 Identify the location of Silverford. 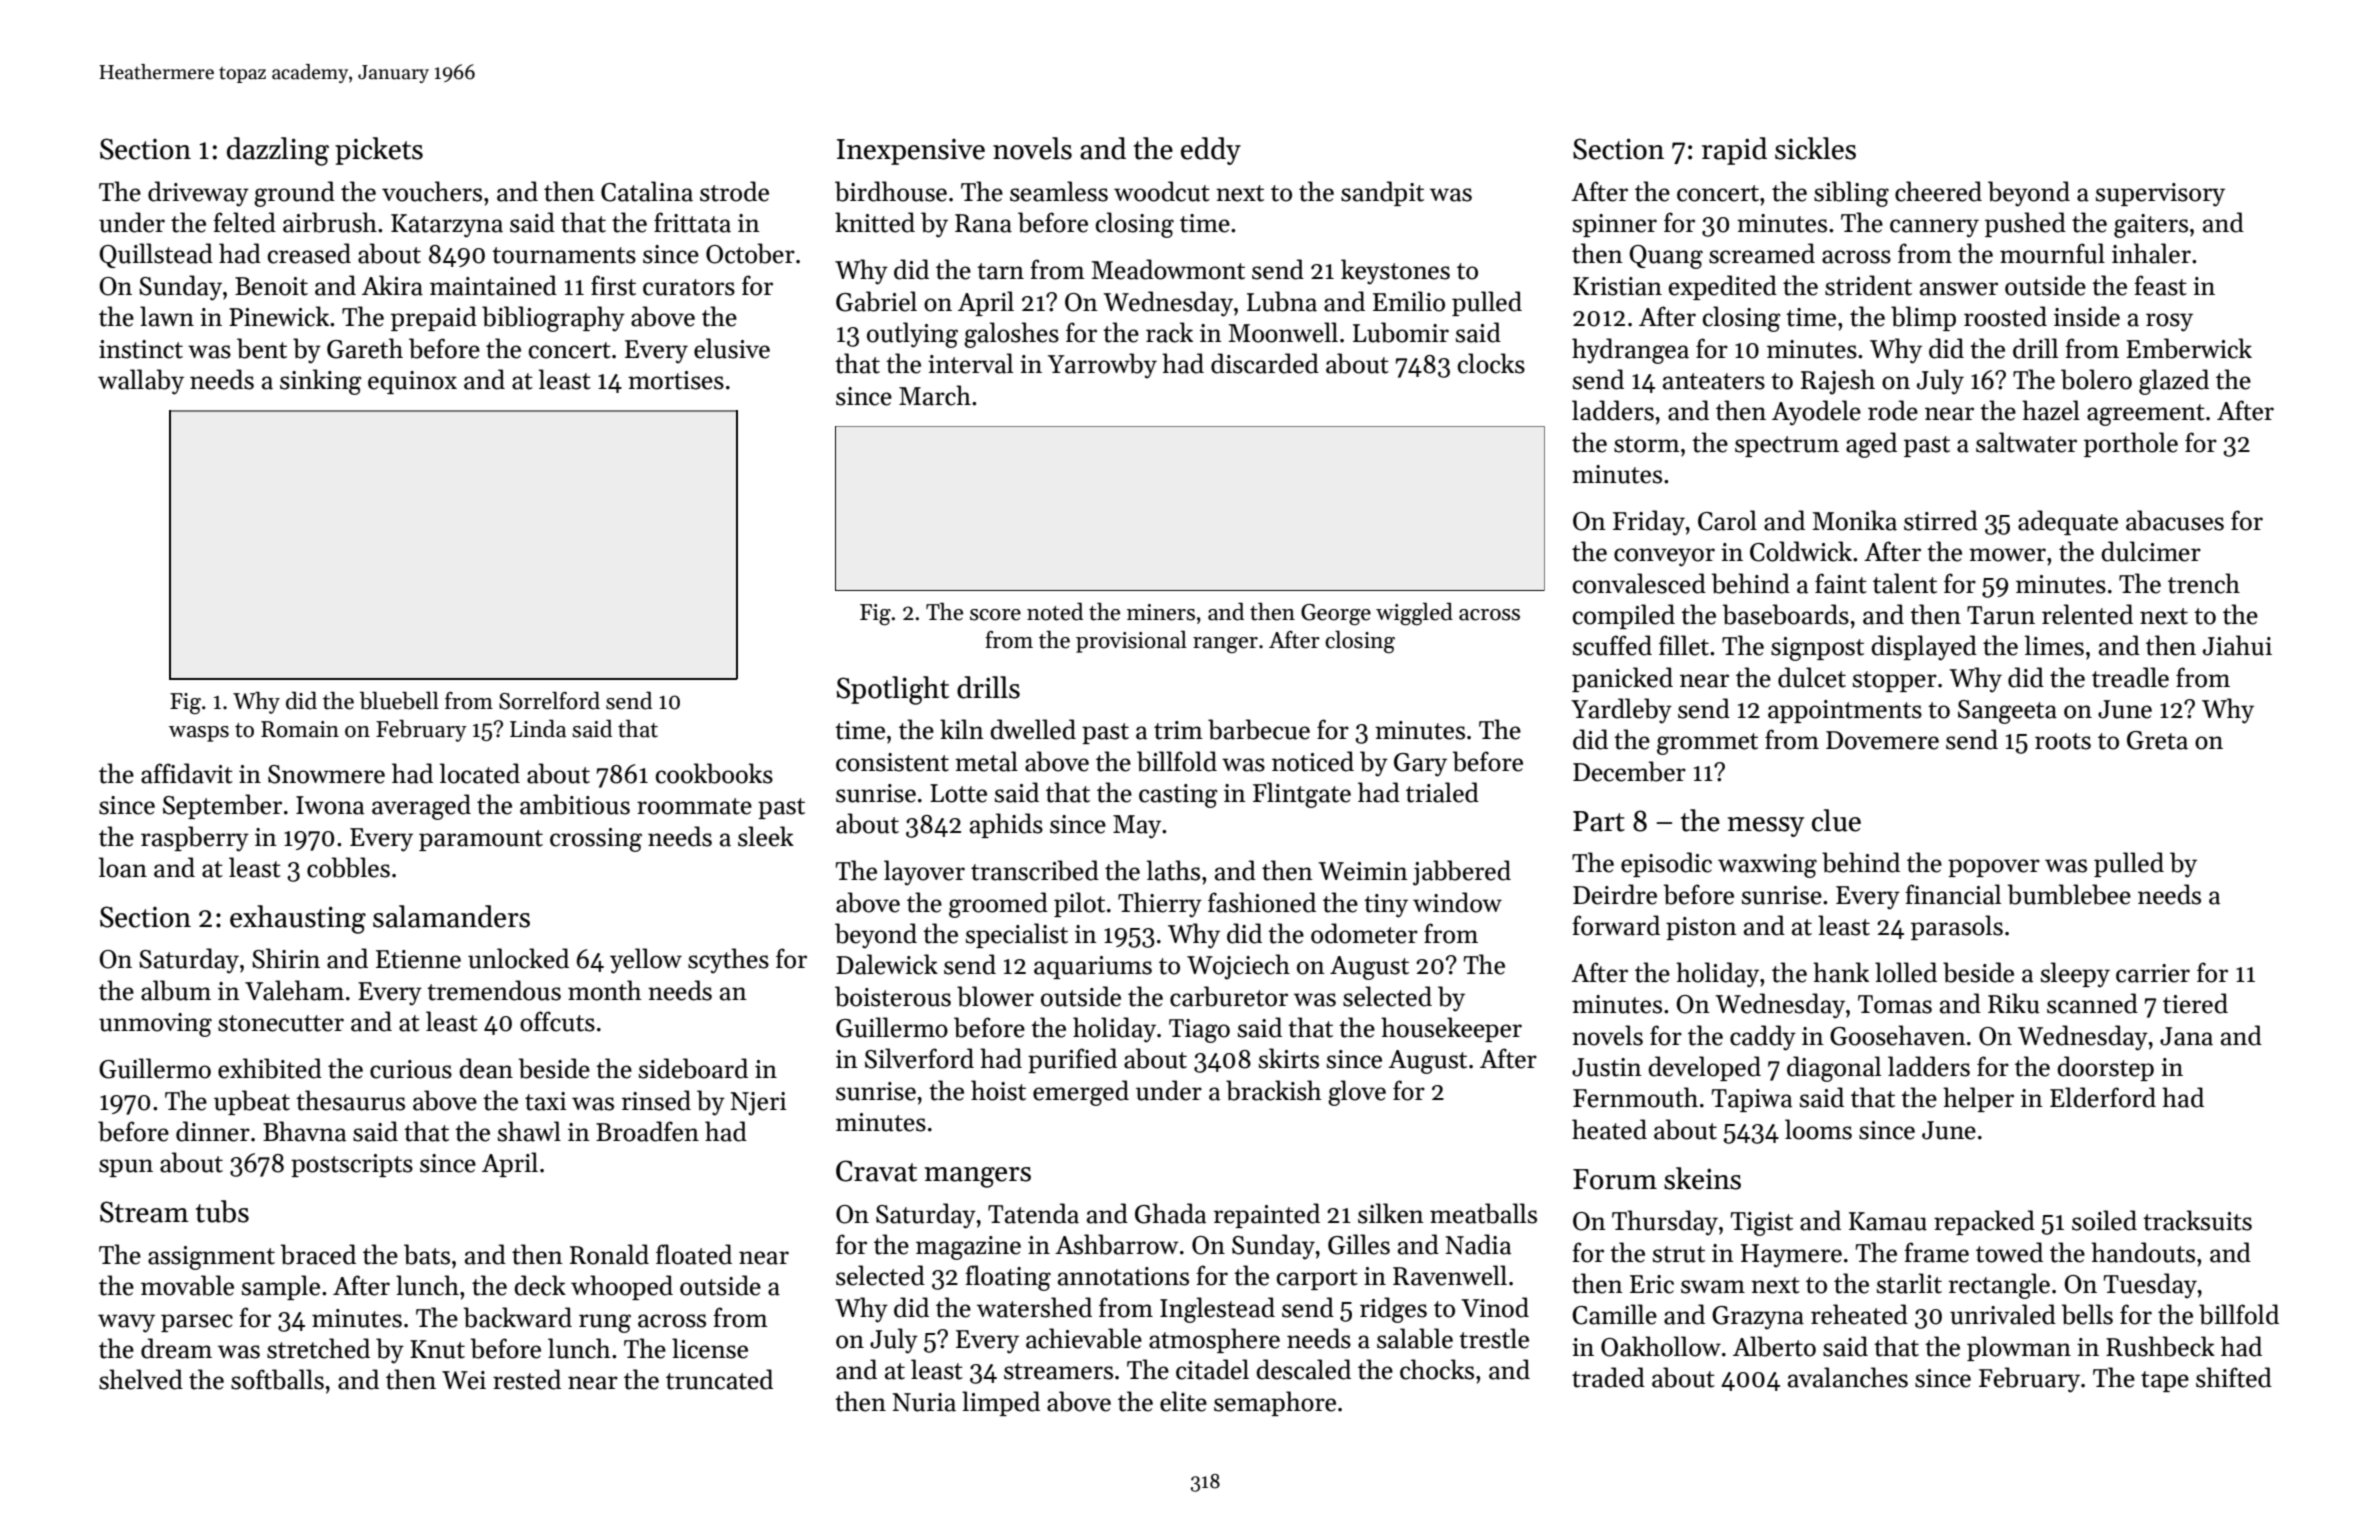
(919, 1058).
